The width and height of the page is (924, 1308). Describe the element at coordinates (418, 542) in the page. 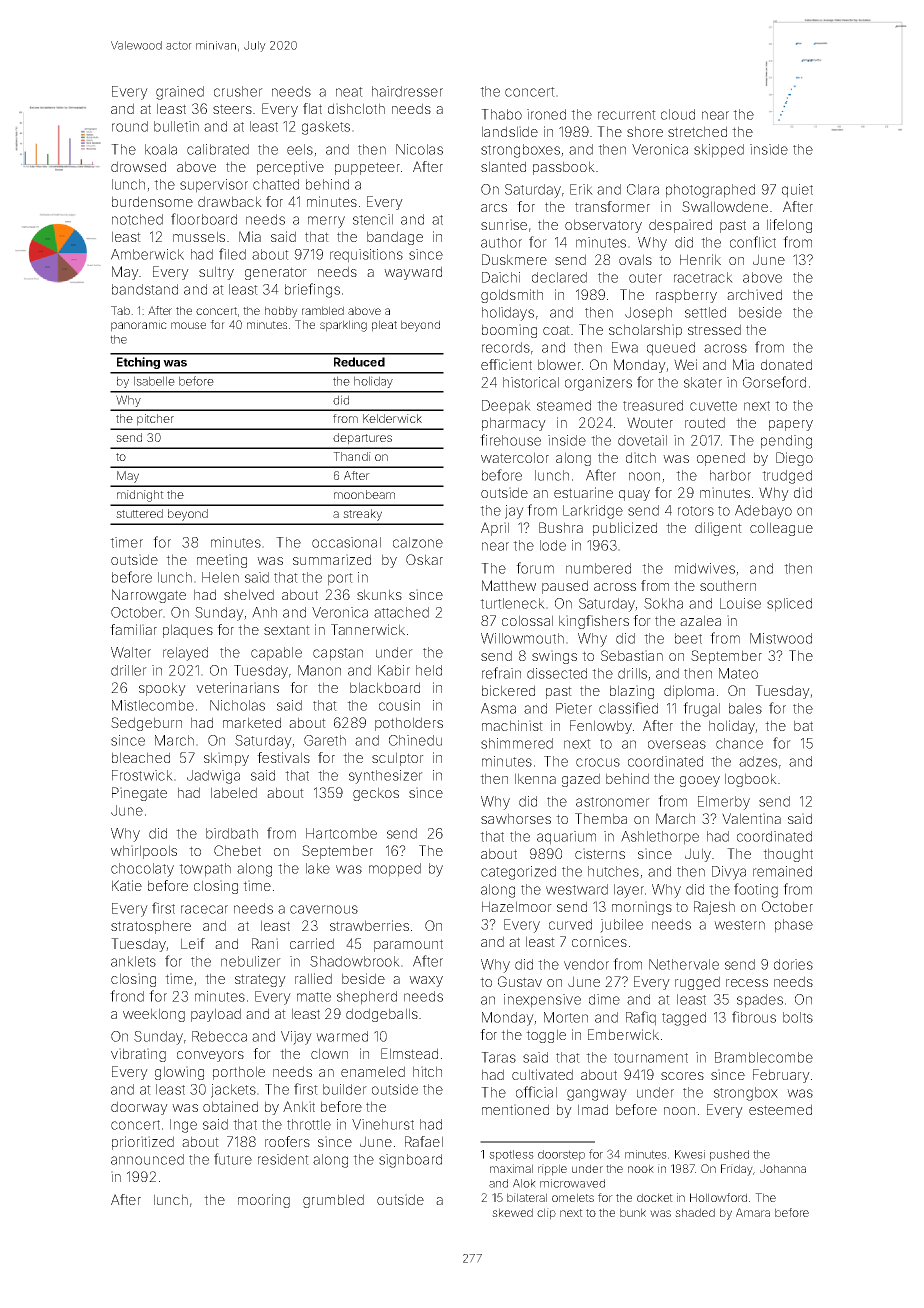

I see `calzone` at that location.
